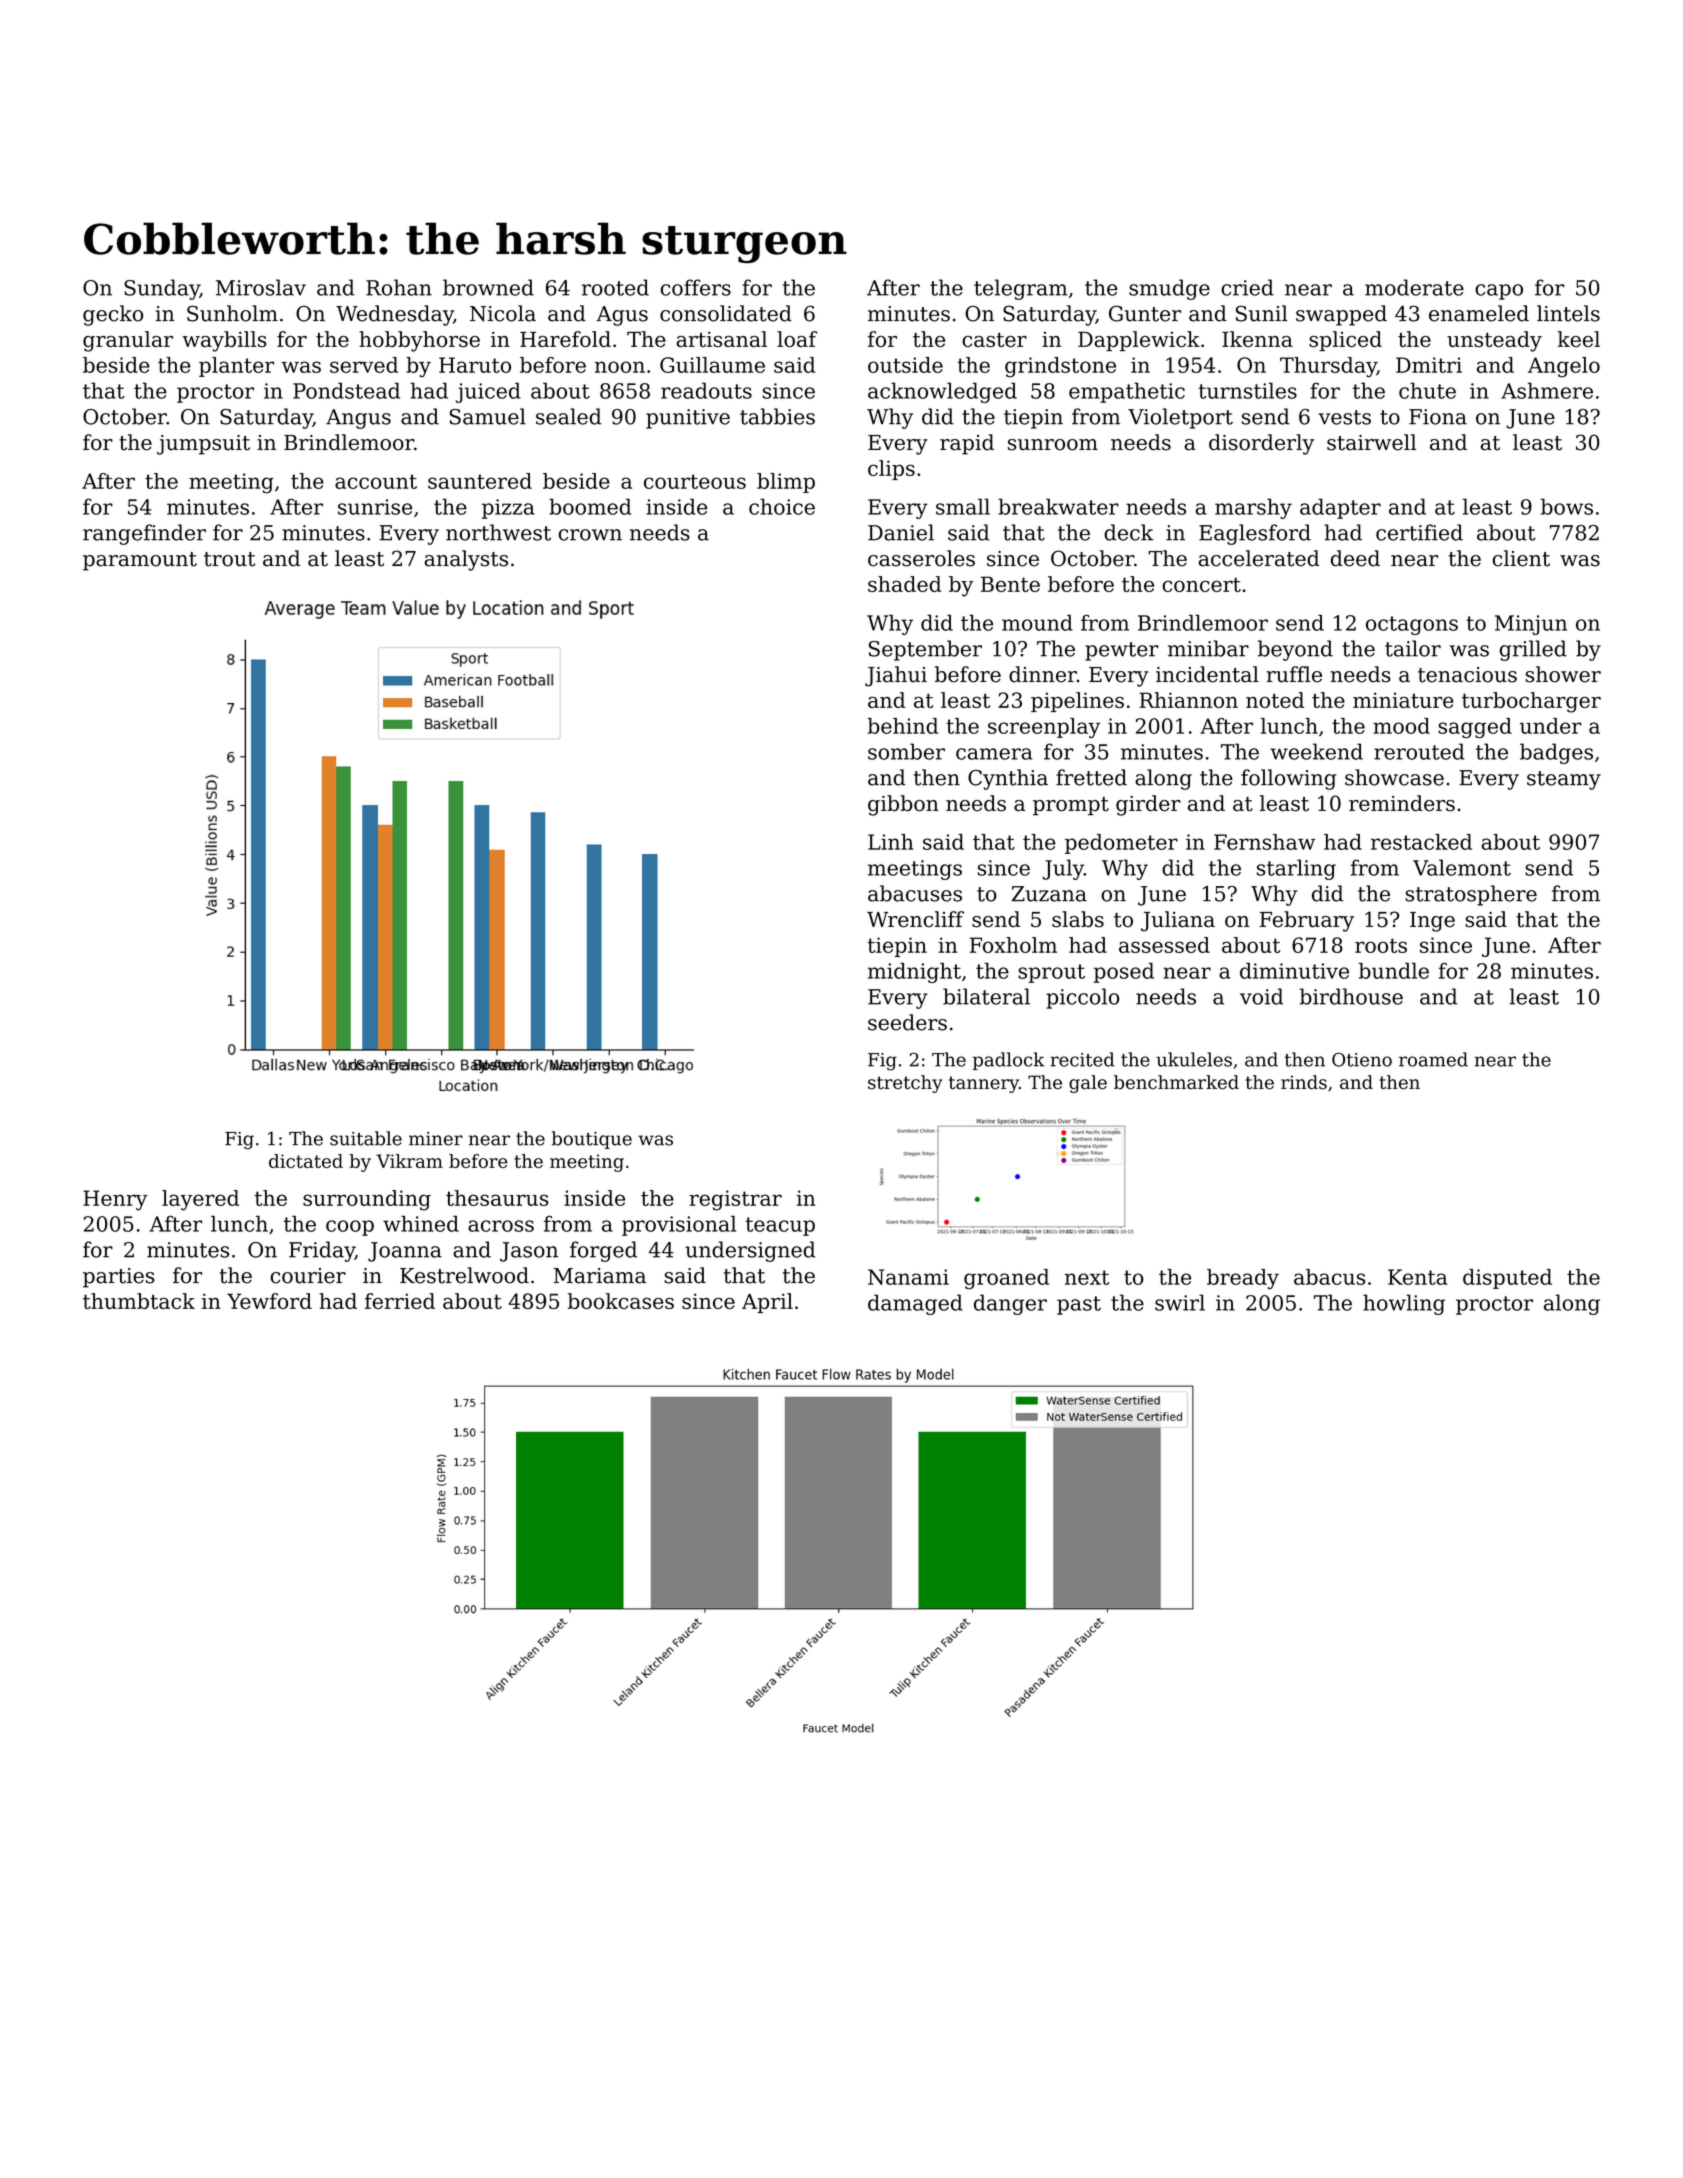 The height and width of the image is (2178, 1683). I want to click on Dapplewick, so click(1139, 341).
